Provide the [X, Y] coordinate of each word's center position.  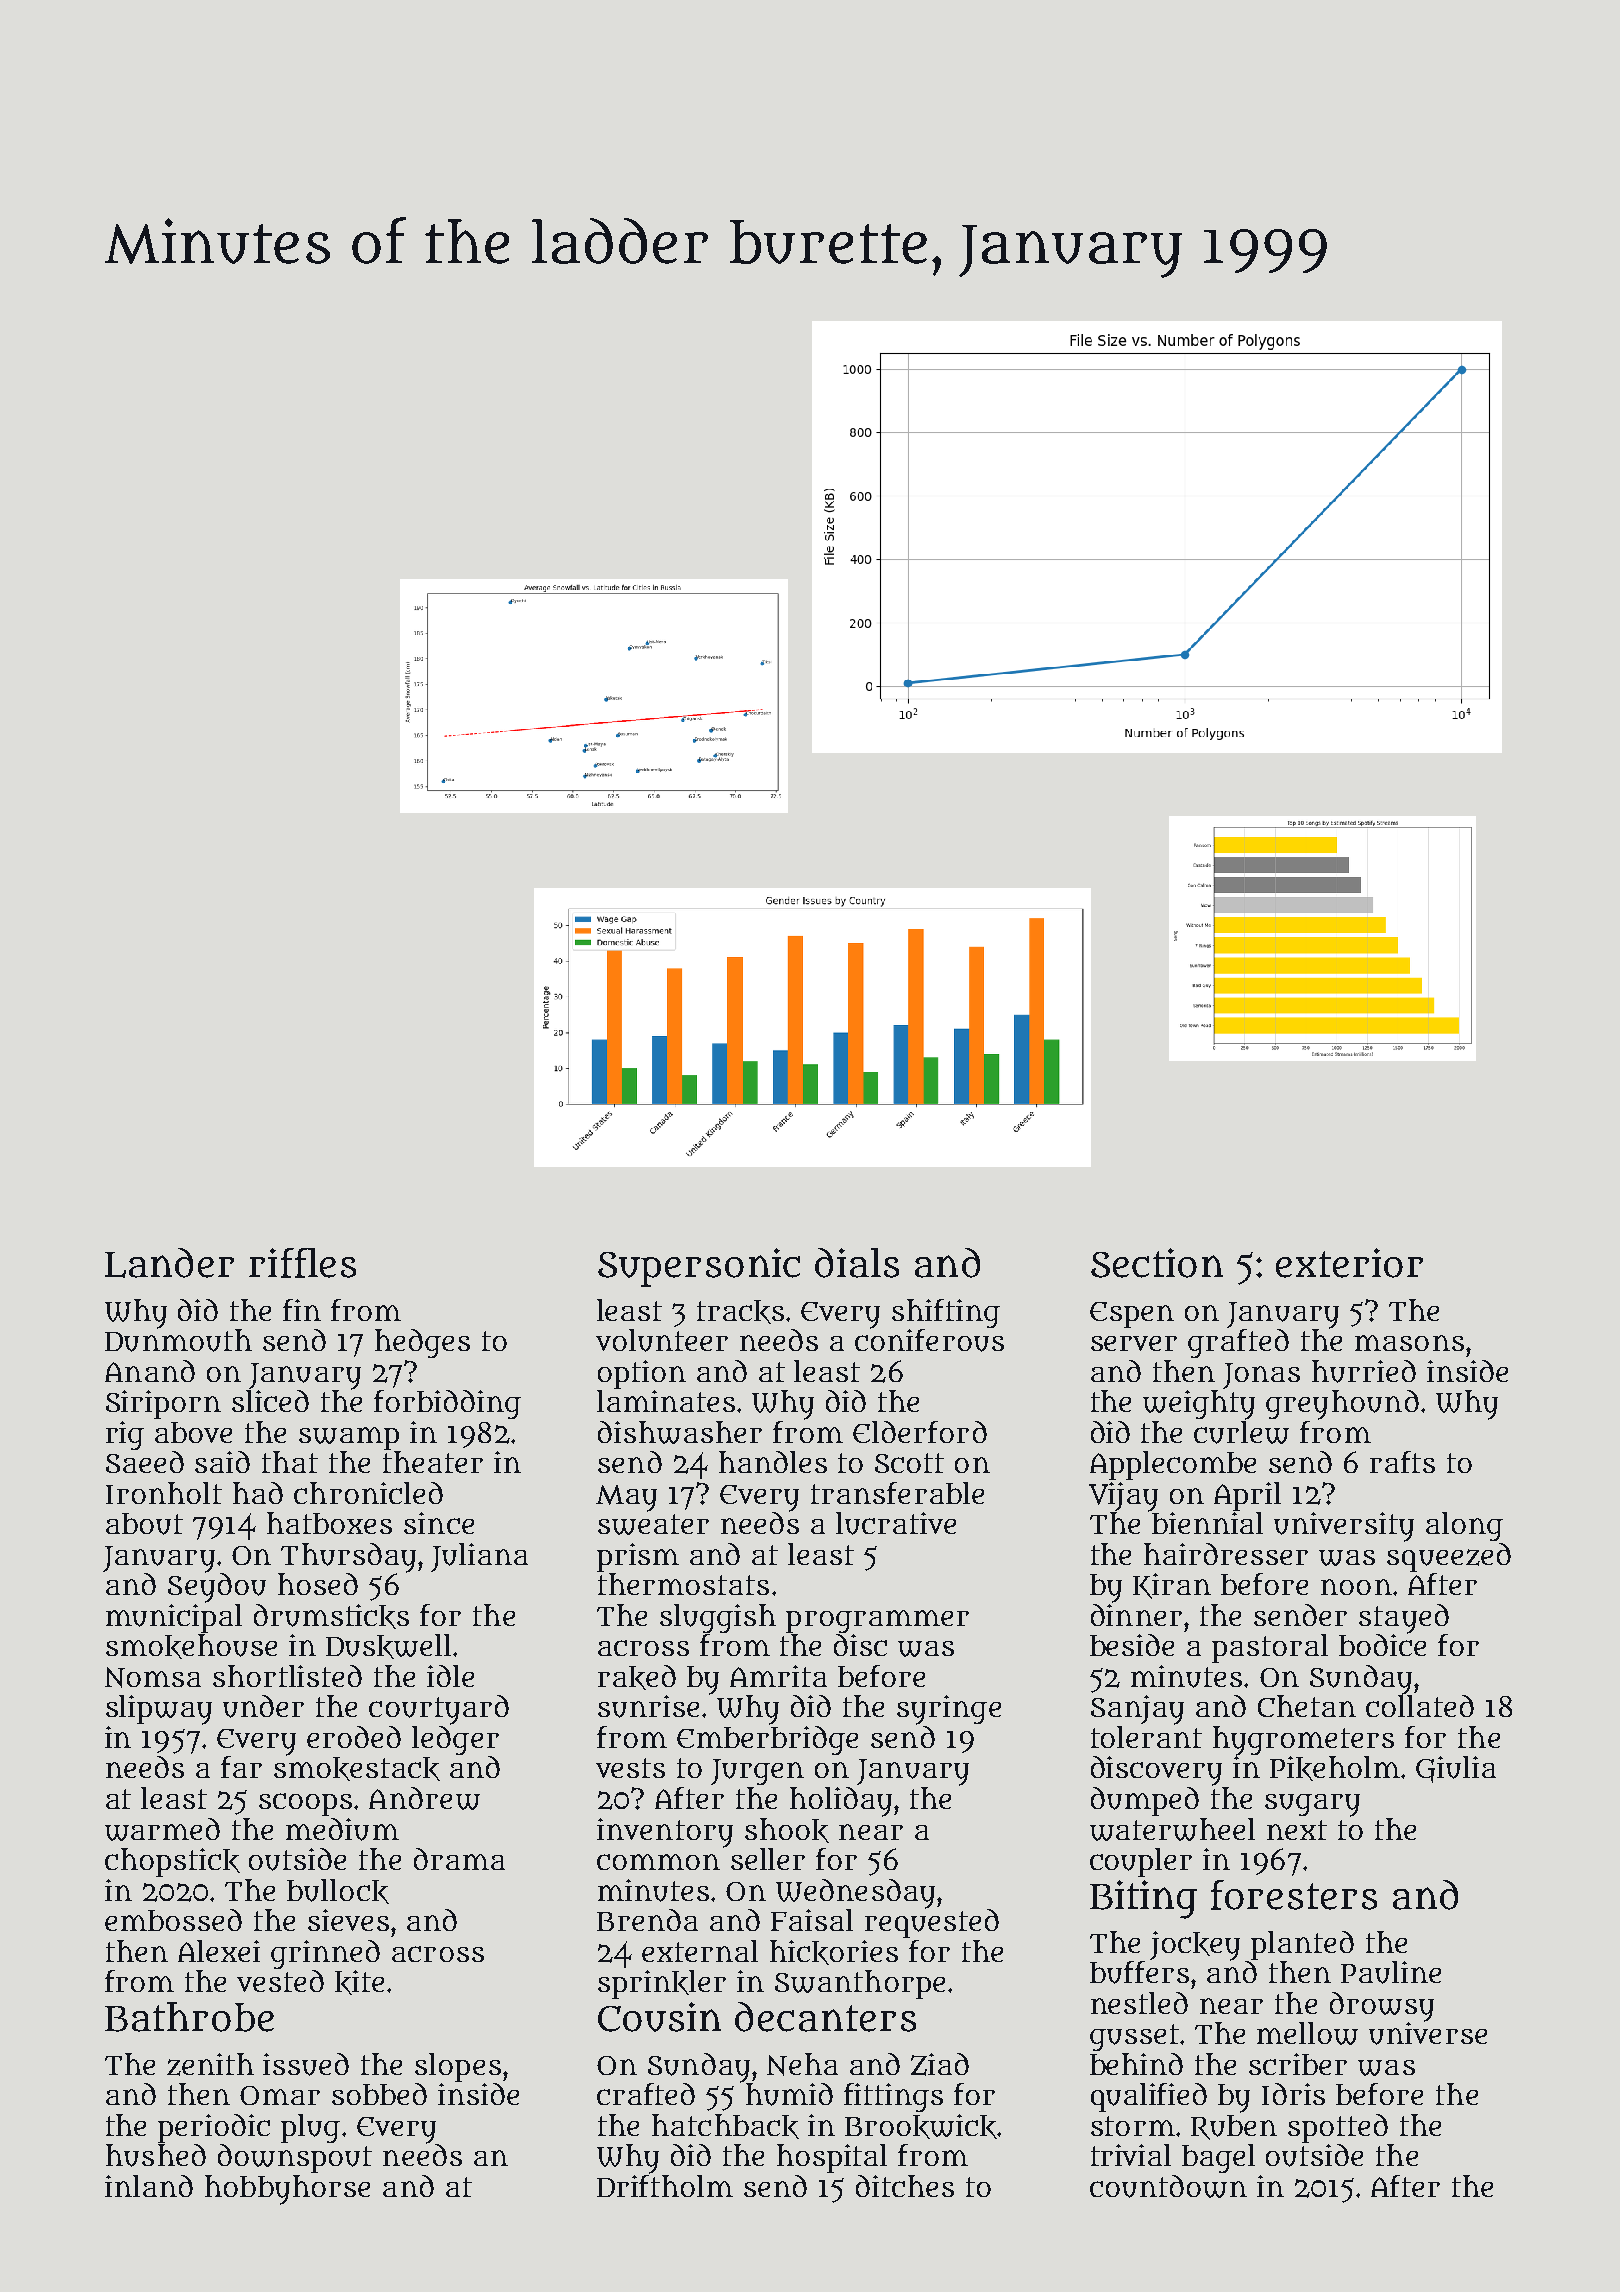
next [1297, 1830]
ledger [455, 1740]
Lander [169, 1263]
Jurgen [757, 1772]
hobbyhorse [287, 2190]
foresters [1294, 1895]
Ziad [940, 2064]
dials [857, 1263]
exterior [1349, 1263]
